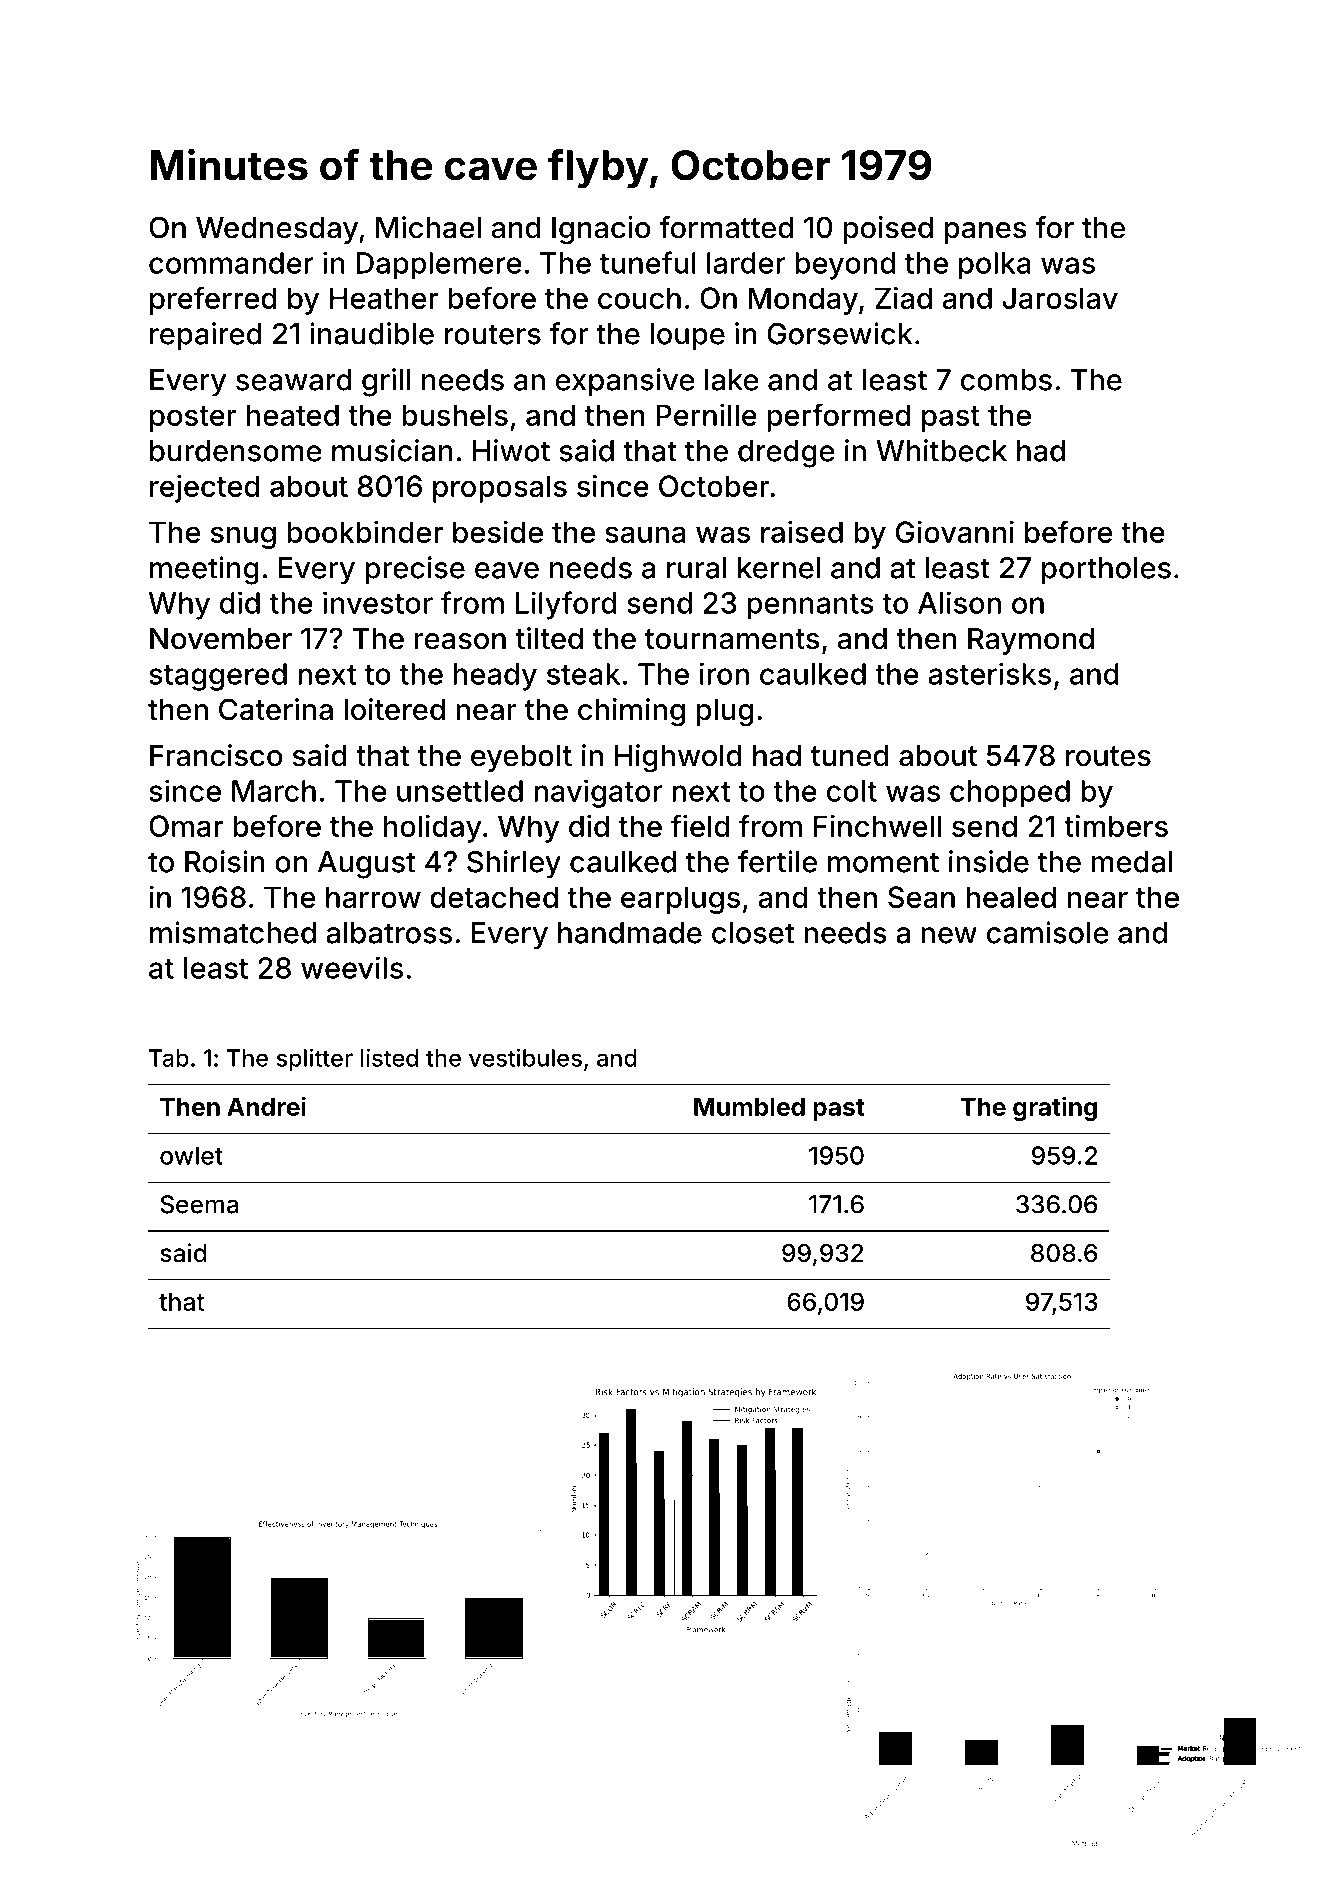 This screenshot has height=1881, width=1330. I want to click on vestibules, so click(525, 1057).
